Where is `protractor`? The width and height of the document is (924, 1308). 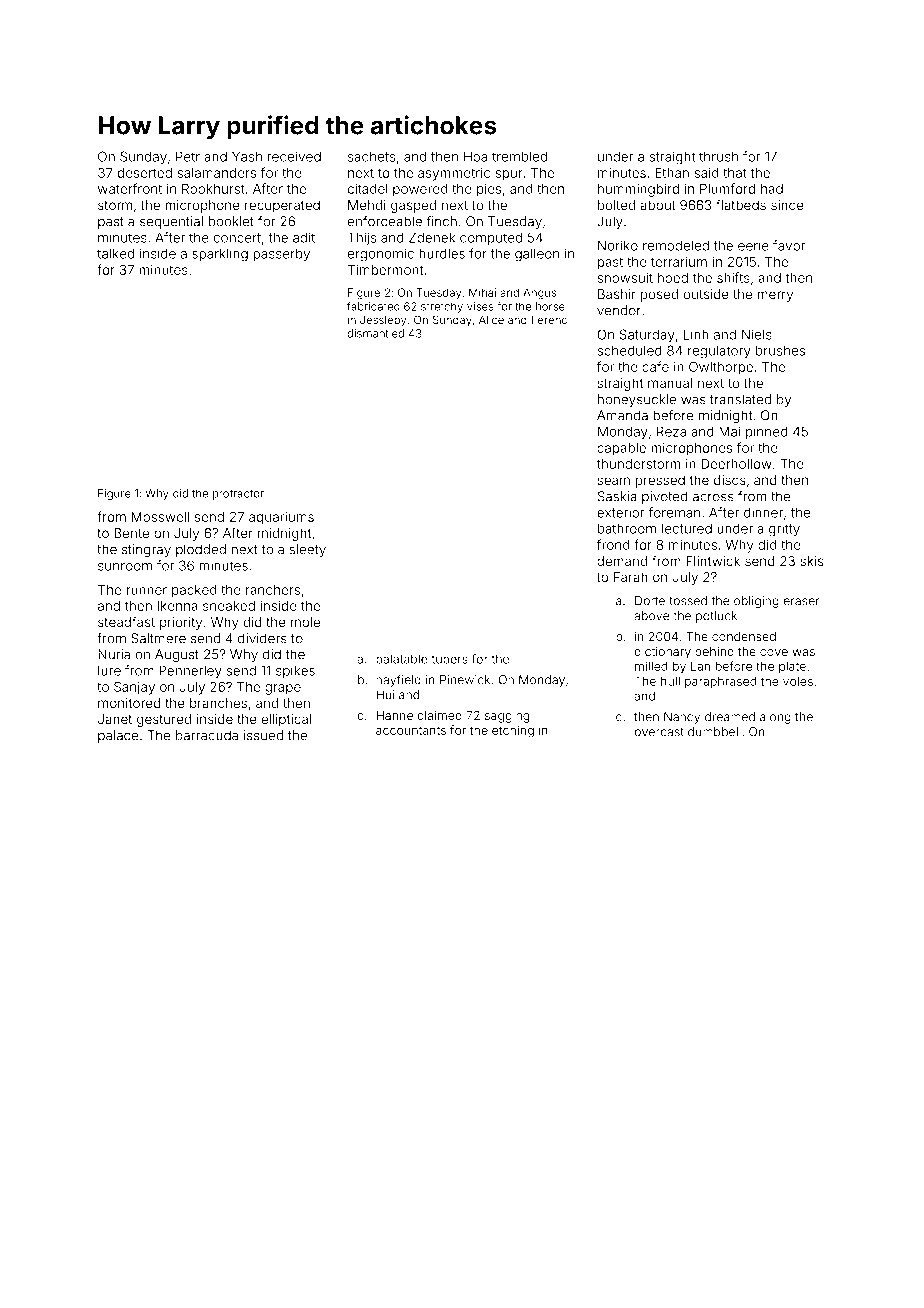
protractor is located at coordinates (238, 495).
